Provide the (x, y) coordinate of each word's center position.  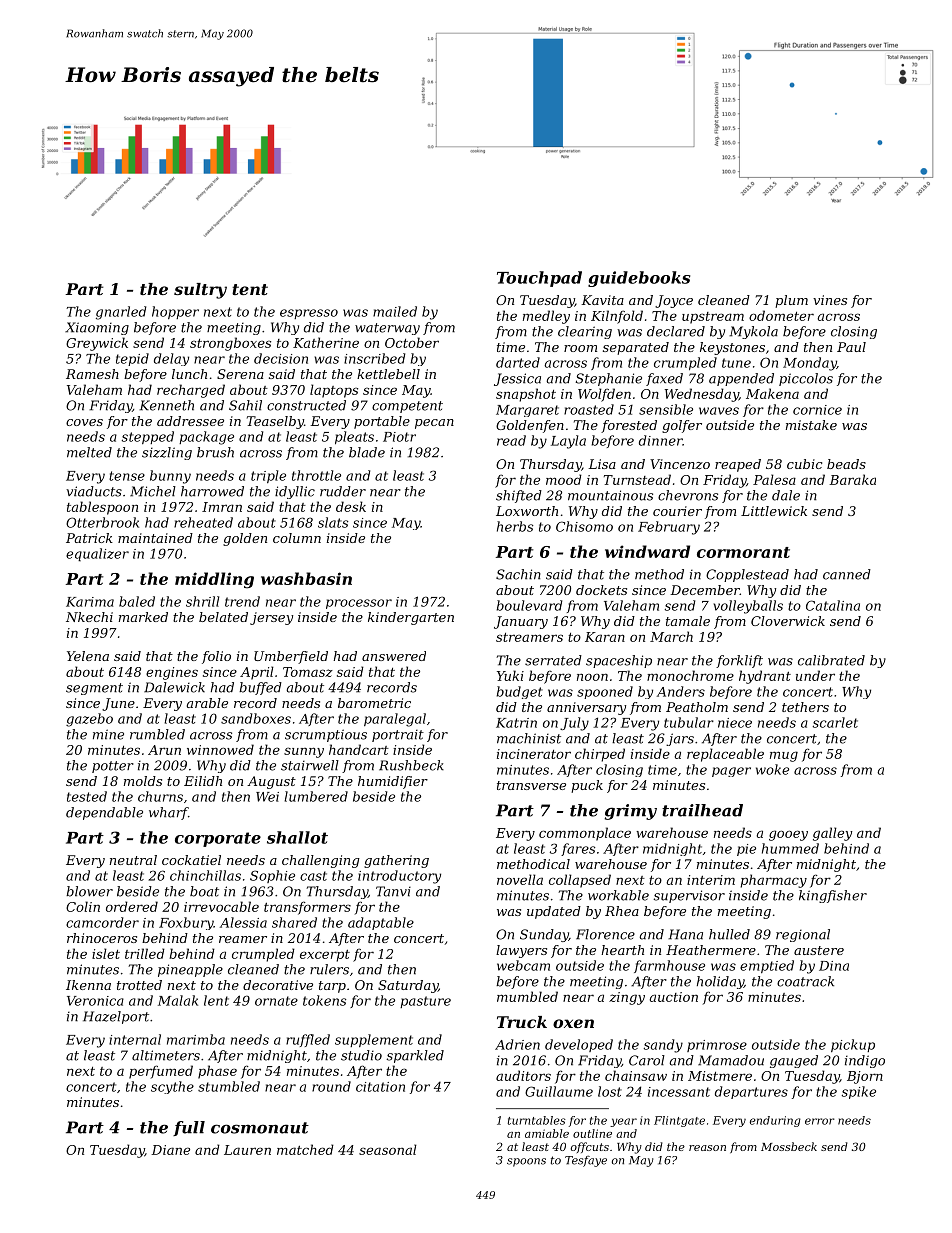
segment (94, 689)
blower (89, 891)
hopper (175, 312)
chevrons (688, 495)
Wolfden (604, 395)
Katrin (516, 723)
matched (305, 1149)
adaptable (381, 923)
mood (564, 479)
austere (819, 950)
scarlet (835, 722)
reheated (203, 522)
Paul (851, 347)
